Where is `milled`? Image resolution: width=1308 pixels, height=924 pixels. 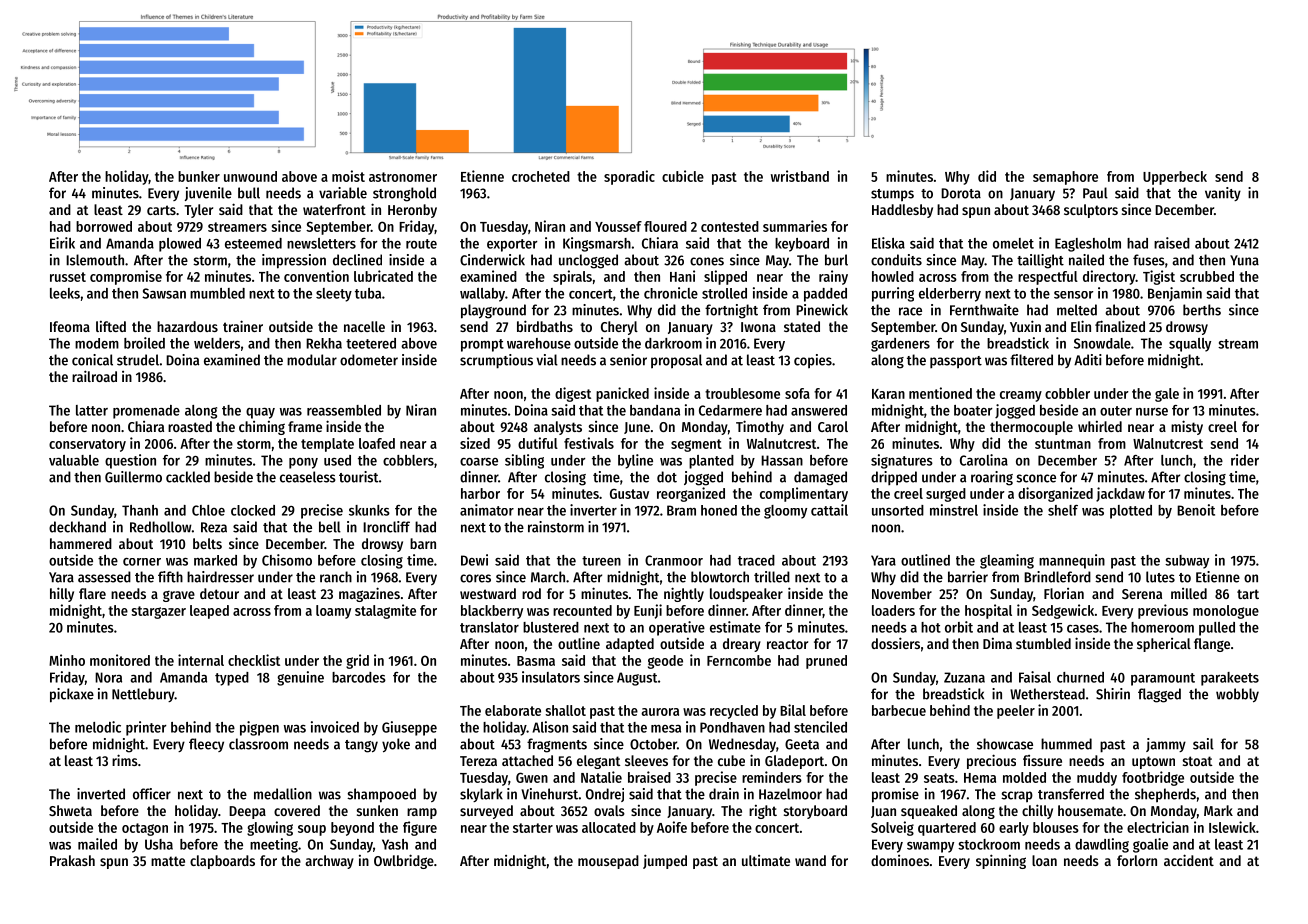 milled is located at coordinates (1189, 593).
